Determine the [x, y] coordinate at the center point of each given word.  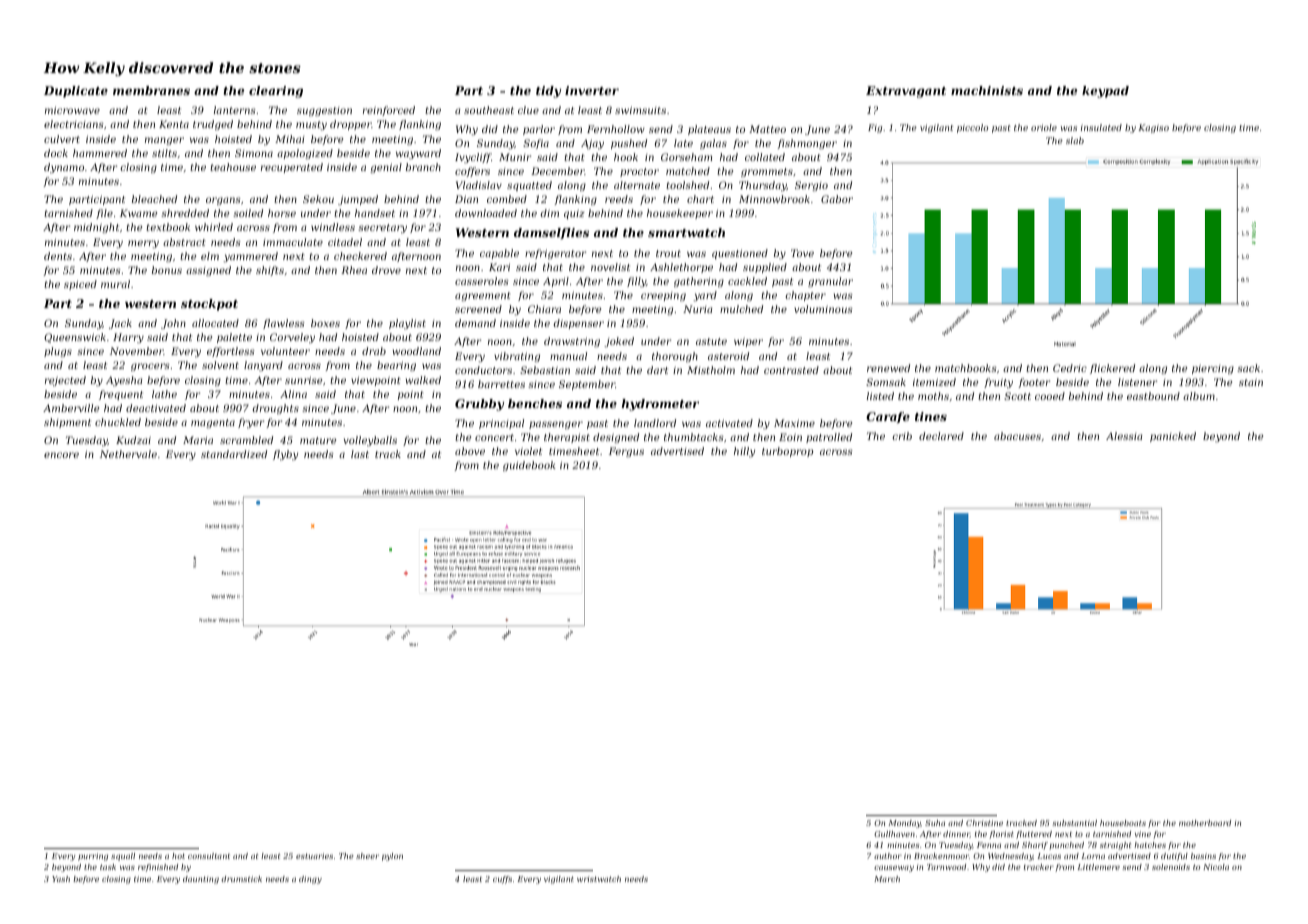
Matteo [767, 129]
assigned [208, 271]
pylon [392, 857]
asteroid [728, 356]
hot [178, 856]
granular [830, 282]
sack [1248, 368]
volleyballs [370, 441]
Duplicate [76, 92]
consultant [209, 856]
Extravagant [906, 92]
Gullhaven [894, 834]
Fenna [989, 845]
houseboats [1123, 823]
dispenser [579, 324]
